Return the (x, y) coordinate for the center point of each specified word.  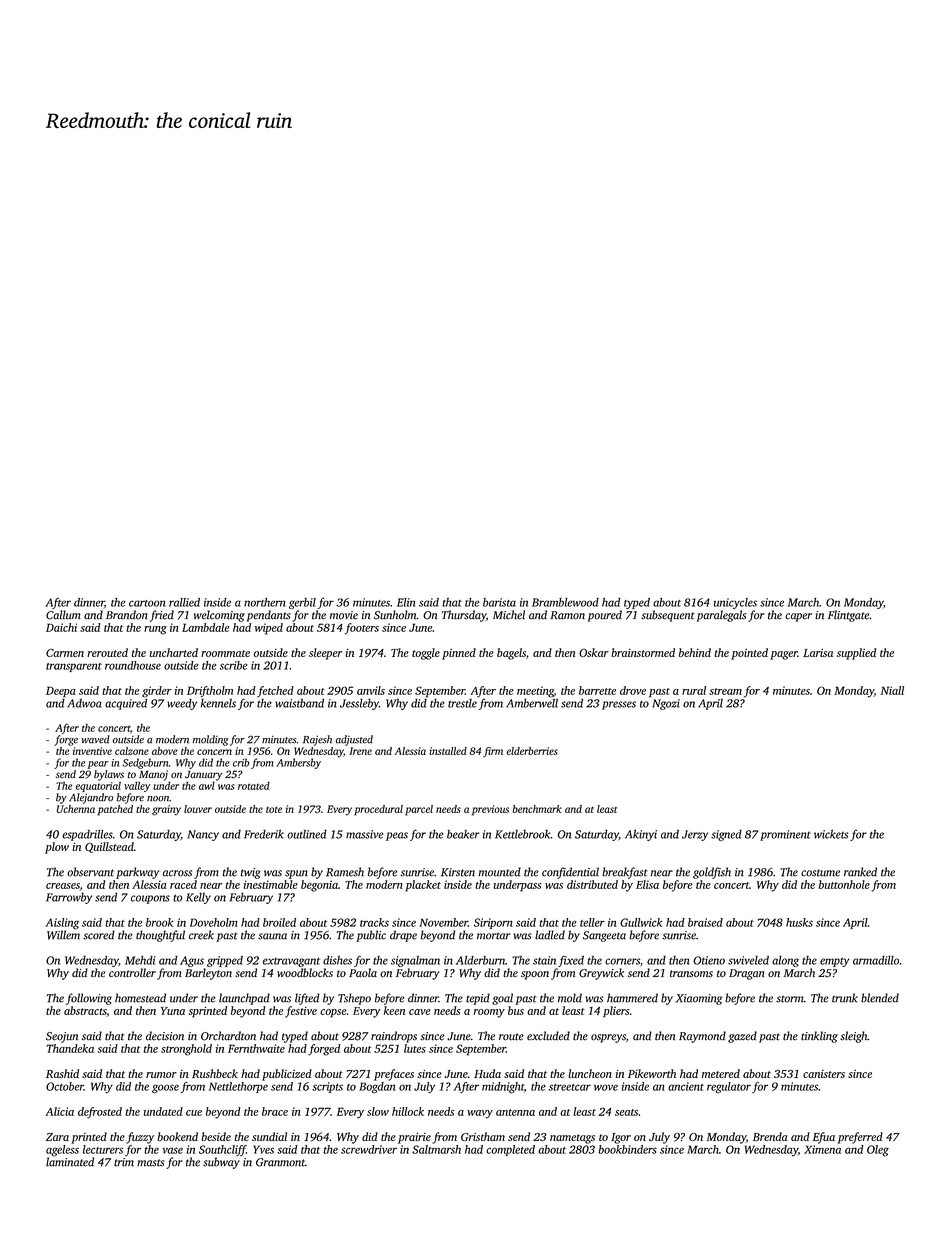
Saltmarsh (436, 1149)
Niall (892, 690)
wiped (269, 629)
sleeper (325, 654)
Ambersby (298, 763)
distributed (592, 884)
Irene (360, 751)
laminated (70, 1162)
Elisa (647, 884)
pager (784, 655)
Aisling (62, 924)
